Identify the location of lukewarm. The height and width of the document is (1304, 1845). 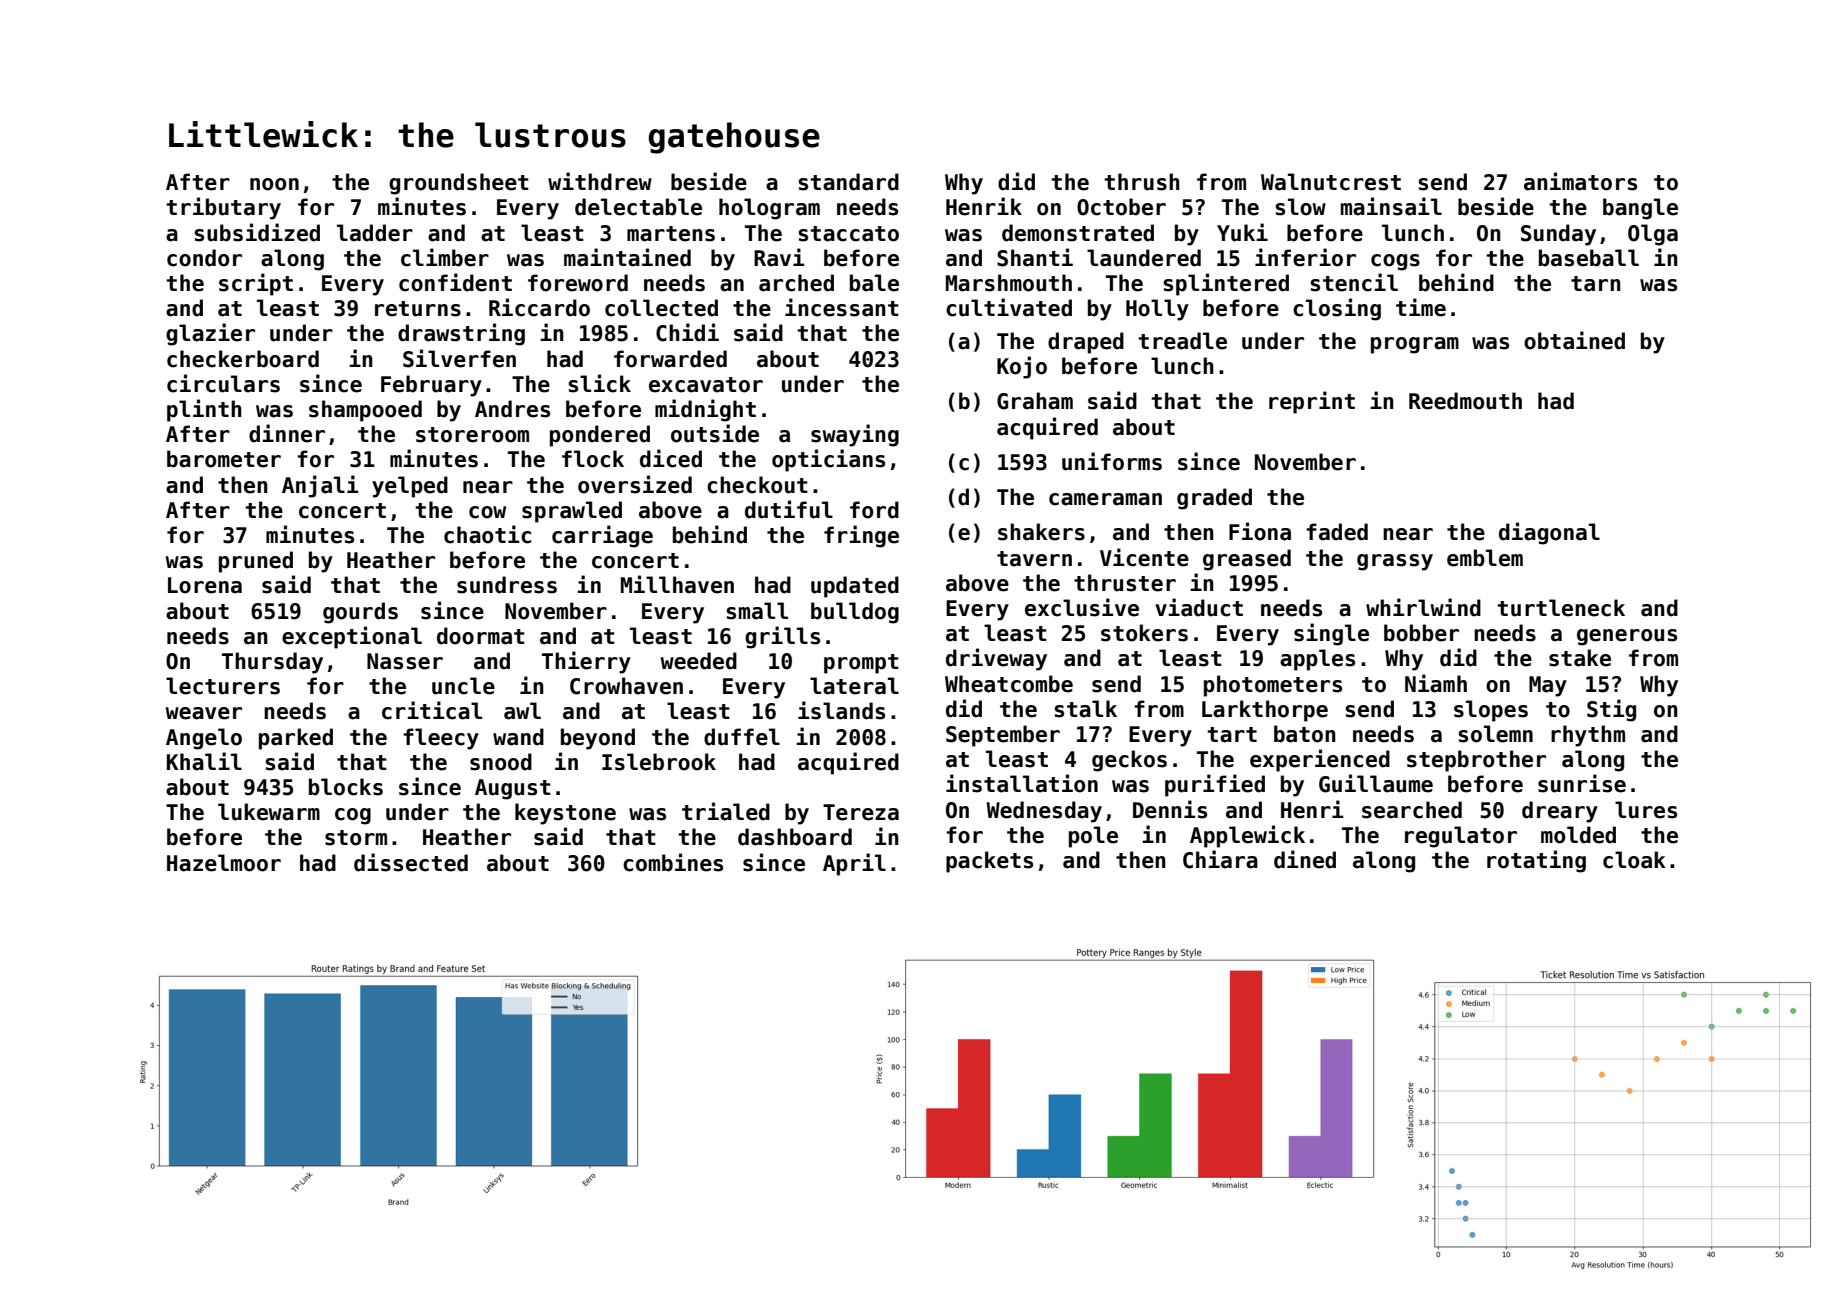
(269, 812).
